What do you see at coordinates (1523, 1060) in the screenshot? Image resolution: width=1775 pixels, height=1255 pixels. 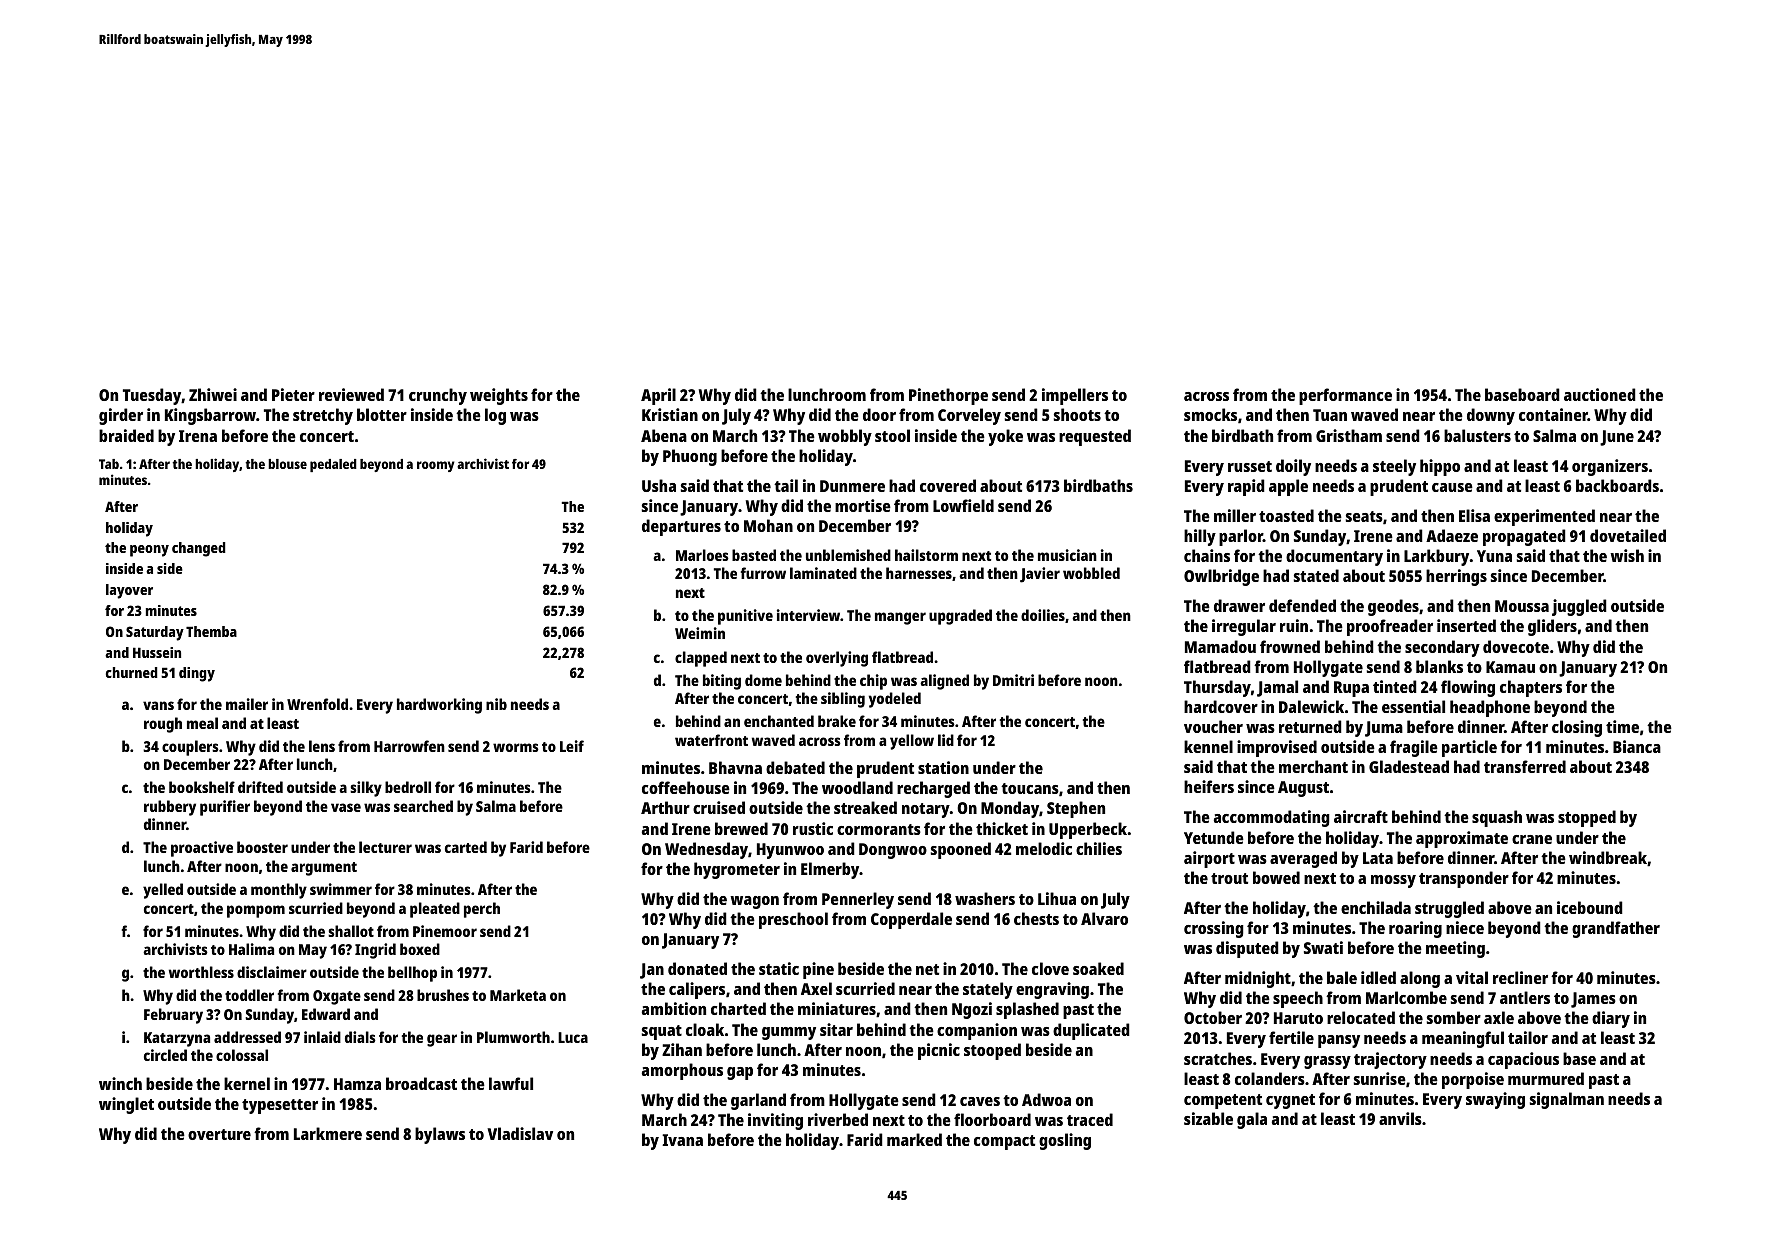 I see `capacious` at bounding box center [1523, 1060].
